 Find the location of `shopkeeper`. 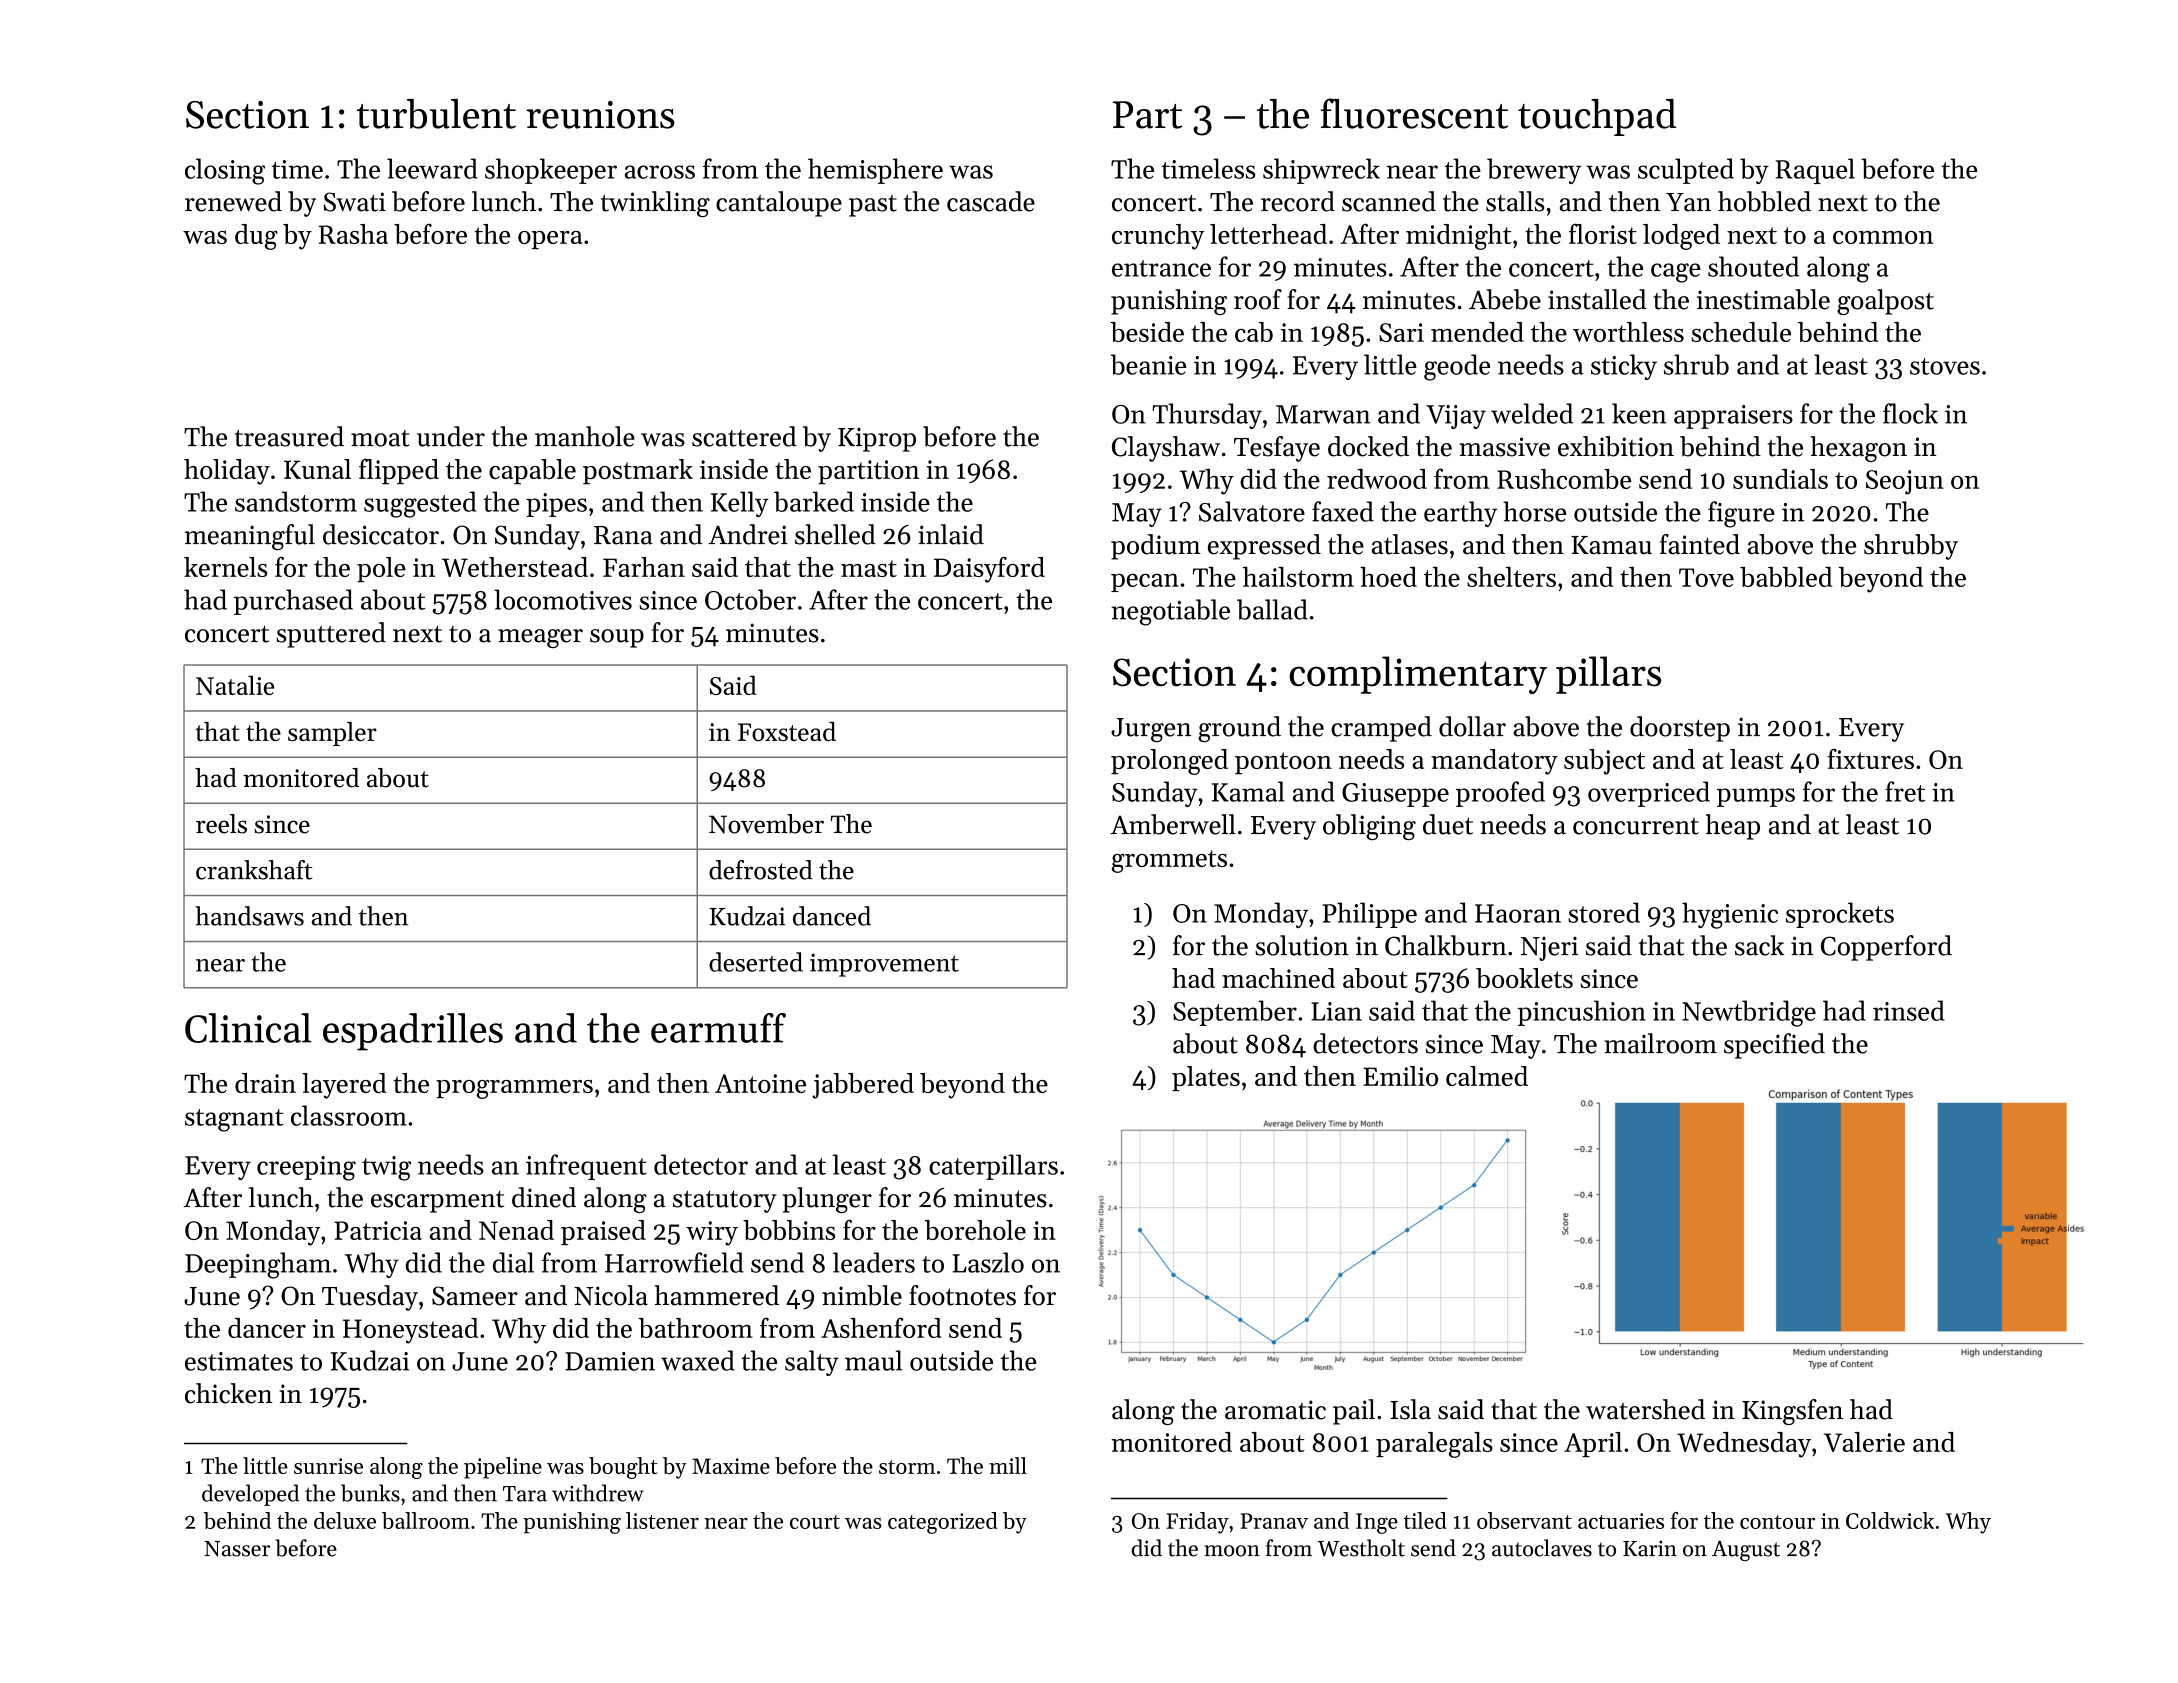

shopkeeper is located at coordinates (551, 171).
